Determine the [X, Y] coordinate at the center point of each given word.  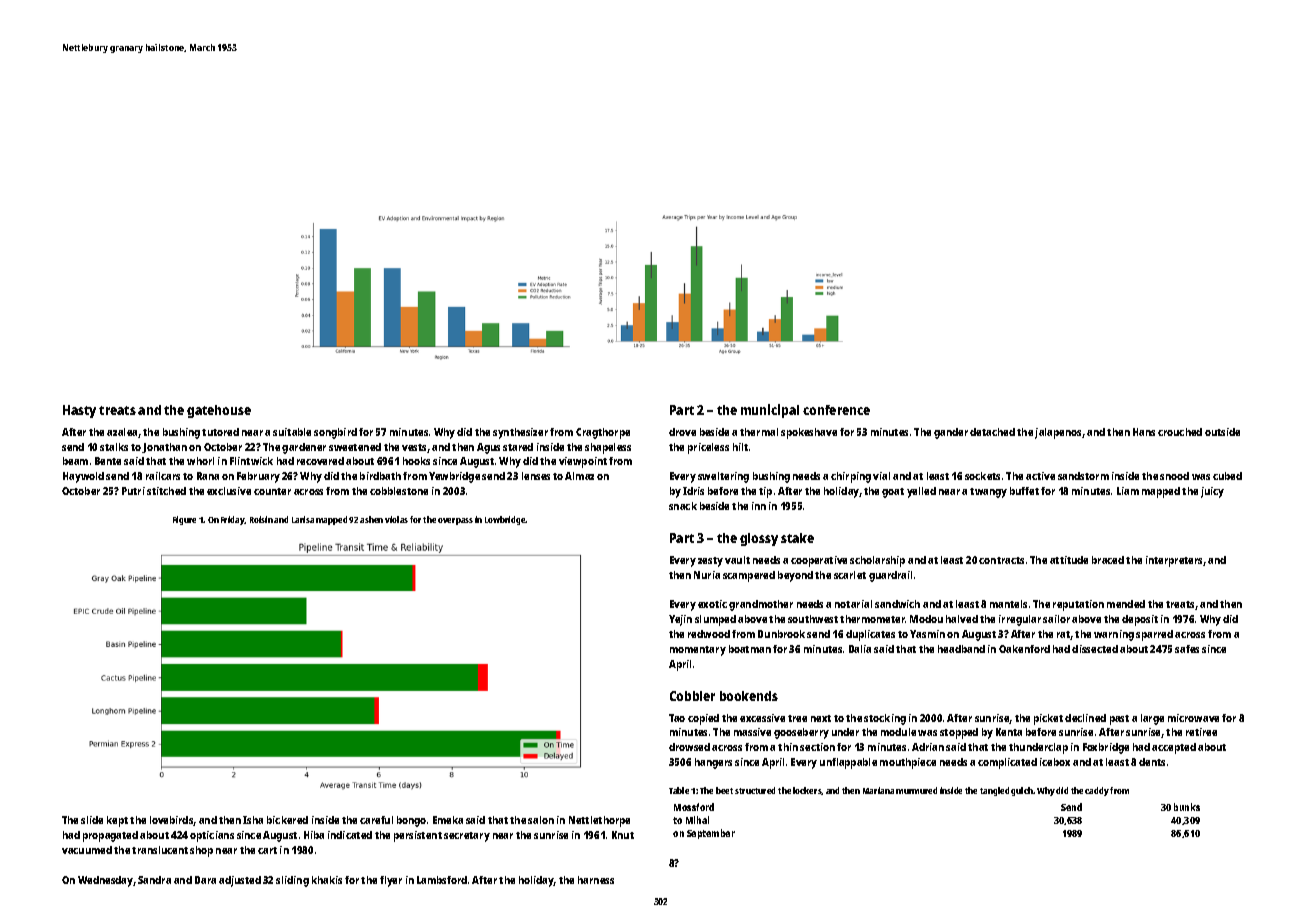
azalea [122, 432]
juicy [1212, 492]
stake [797, 538]
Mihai [697, 820]
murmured [916, 790]
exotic [712, 604]
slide [92, 820]
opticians [212, 836]
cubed [1227, 476]
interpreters [1175, 561]
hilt [740, 447]
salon [541, 820]
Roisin [261, 519]
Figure [184, 520]
